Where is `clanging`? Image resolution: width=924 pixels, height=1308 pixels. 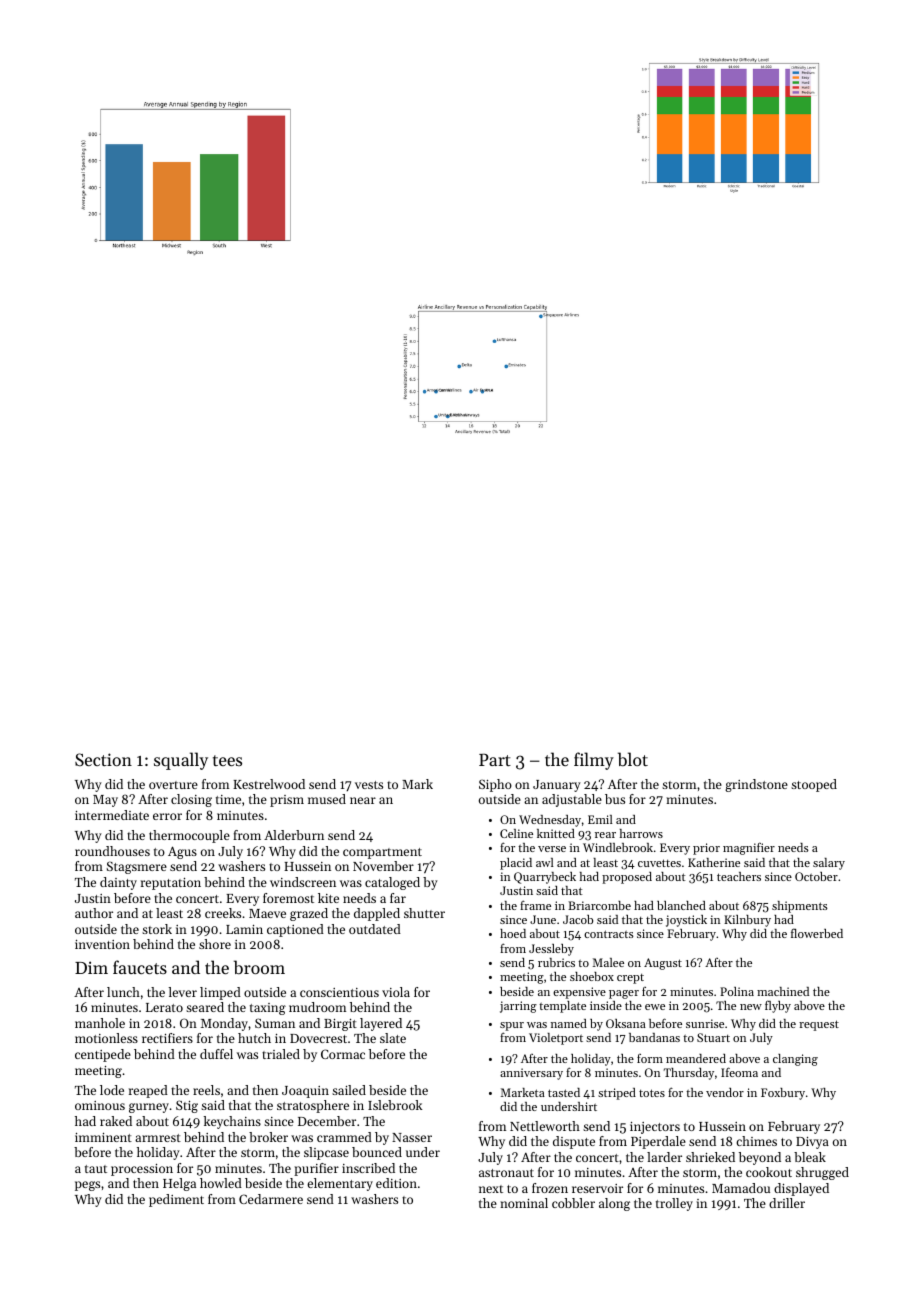
clanging is located at coordinates (795, 1060).
